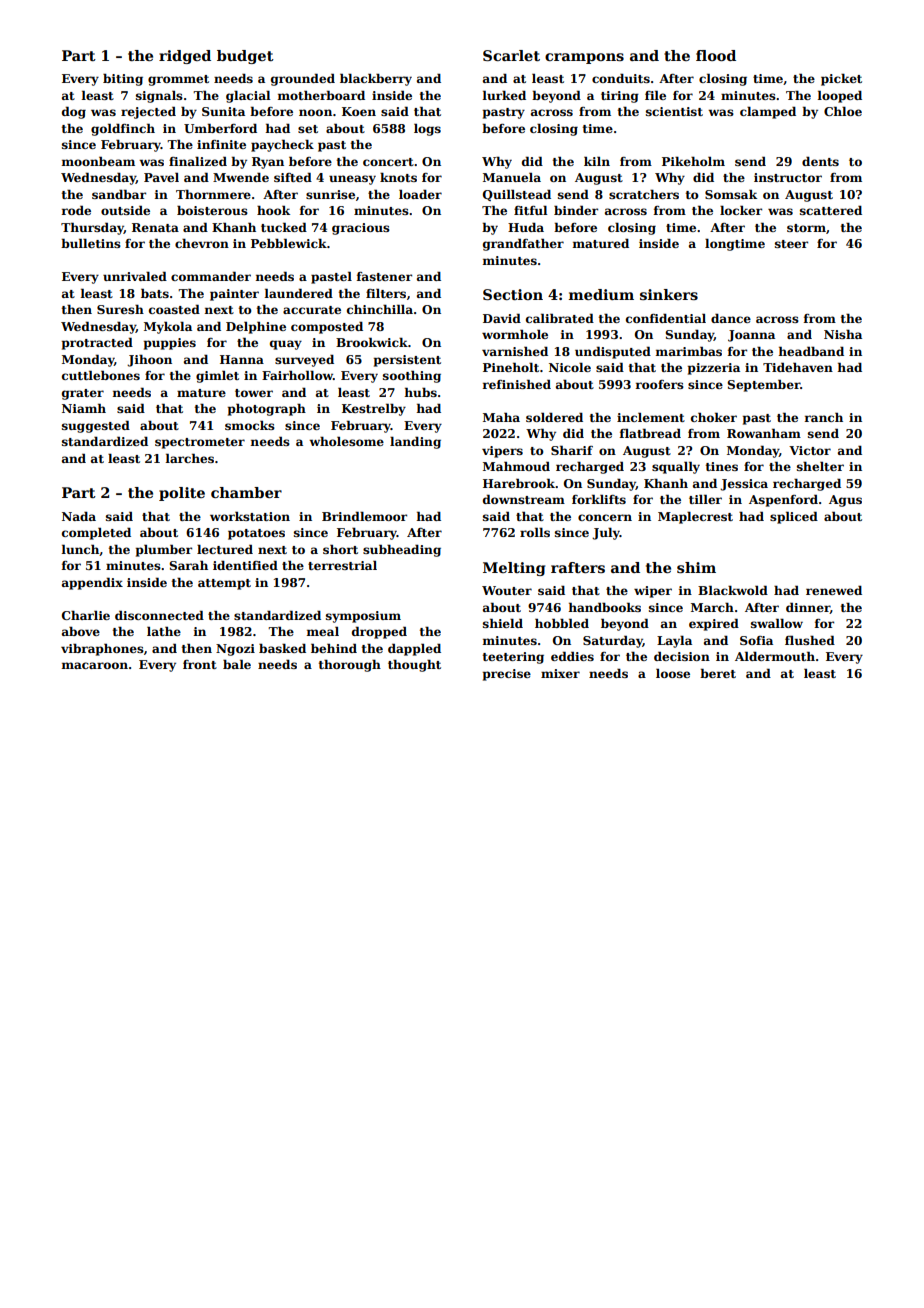 Image resolution: width=924 pixels, height=1308 pixels. Describe the element at coordinates (834, 590) in the document. I see `renewed` at that location.
